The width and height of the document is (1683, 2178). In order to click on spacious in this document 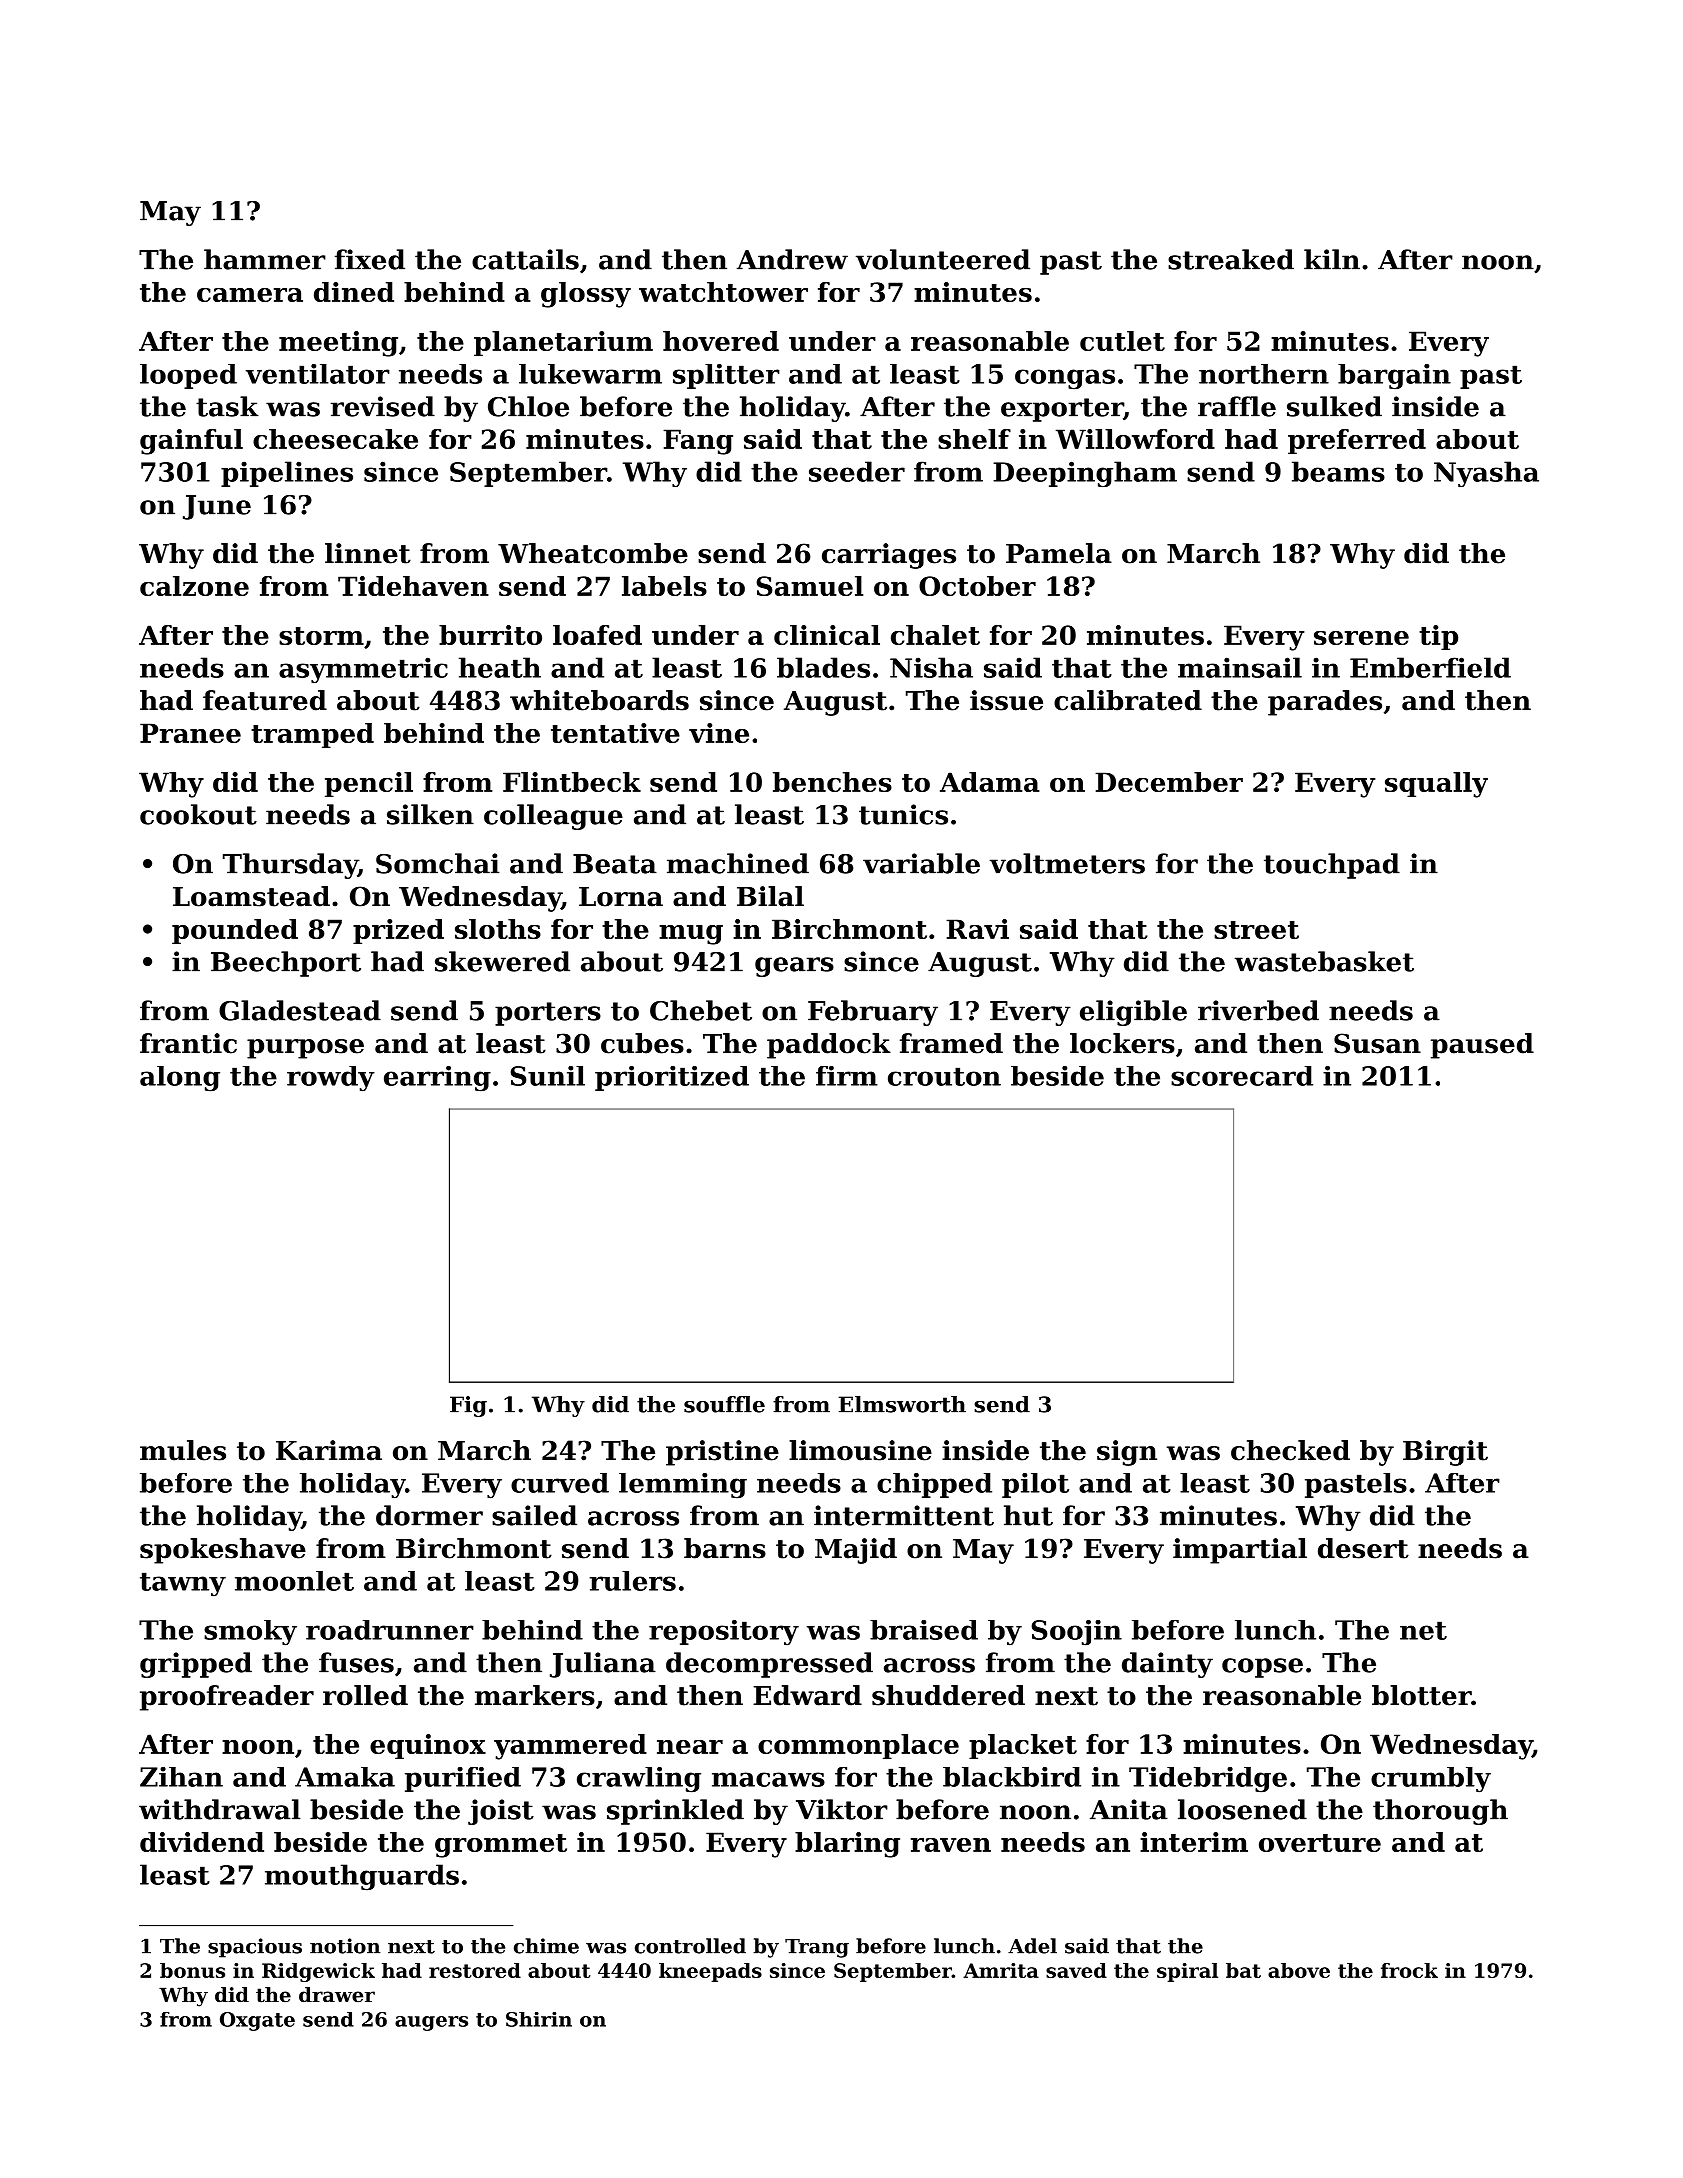, I will do `click(255, 1948)`.
